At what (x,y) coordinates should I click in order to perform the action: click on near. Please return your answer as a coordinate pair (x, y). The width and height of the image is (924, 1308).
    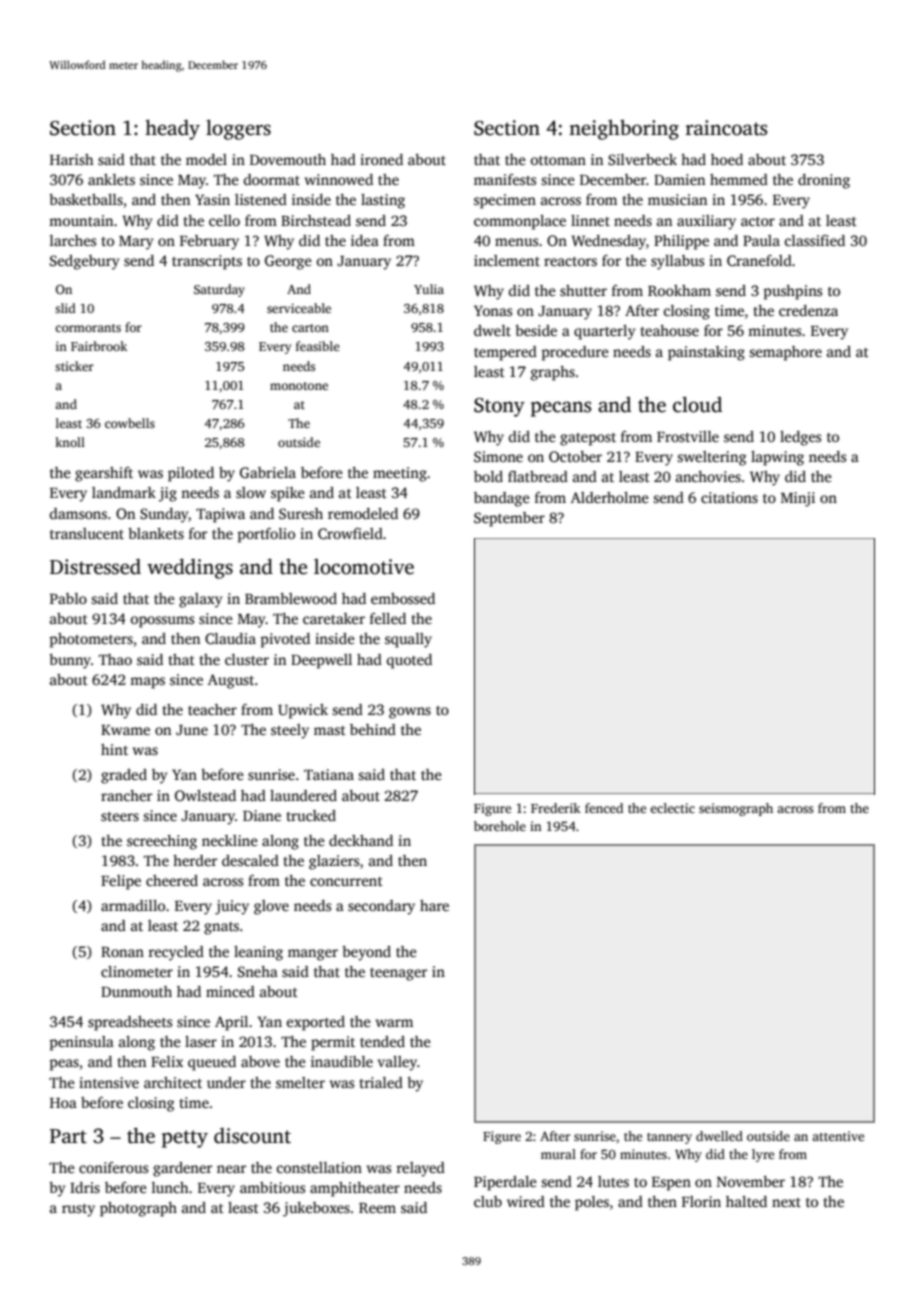
    Looking at the image, I should click on (231, 1169).
